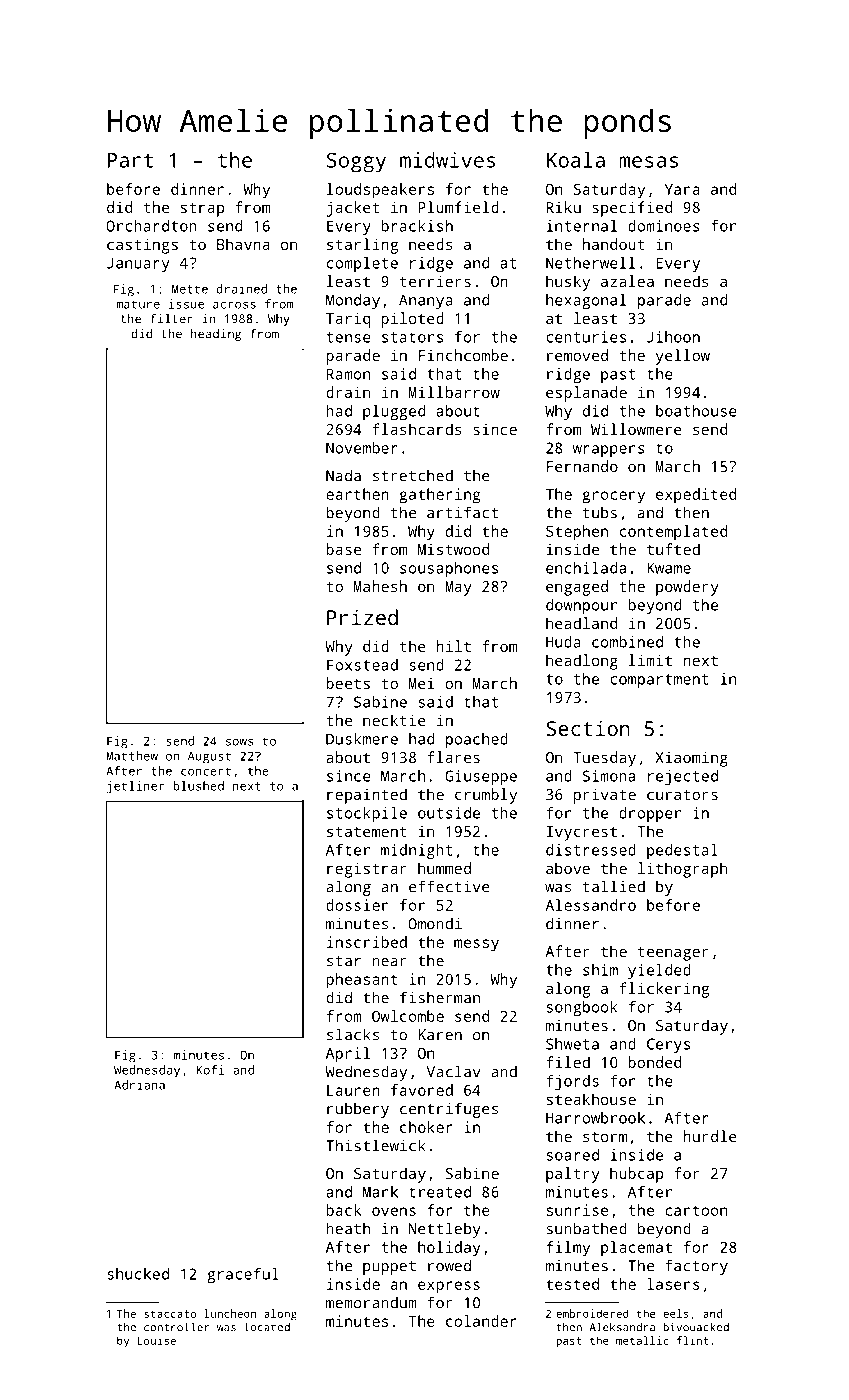  Describe the element at coordinates (682, 189) in the screenshot. I see `Yara` at that location.
